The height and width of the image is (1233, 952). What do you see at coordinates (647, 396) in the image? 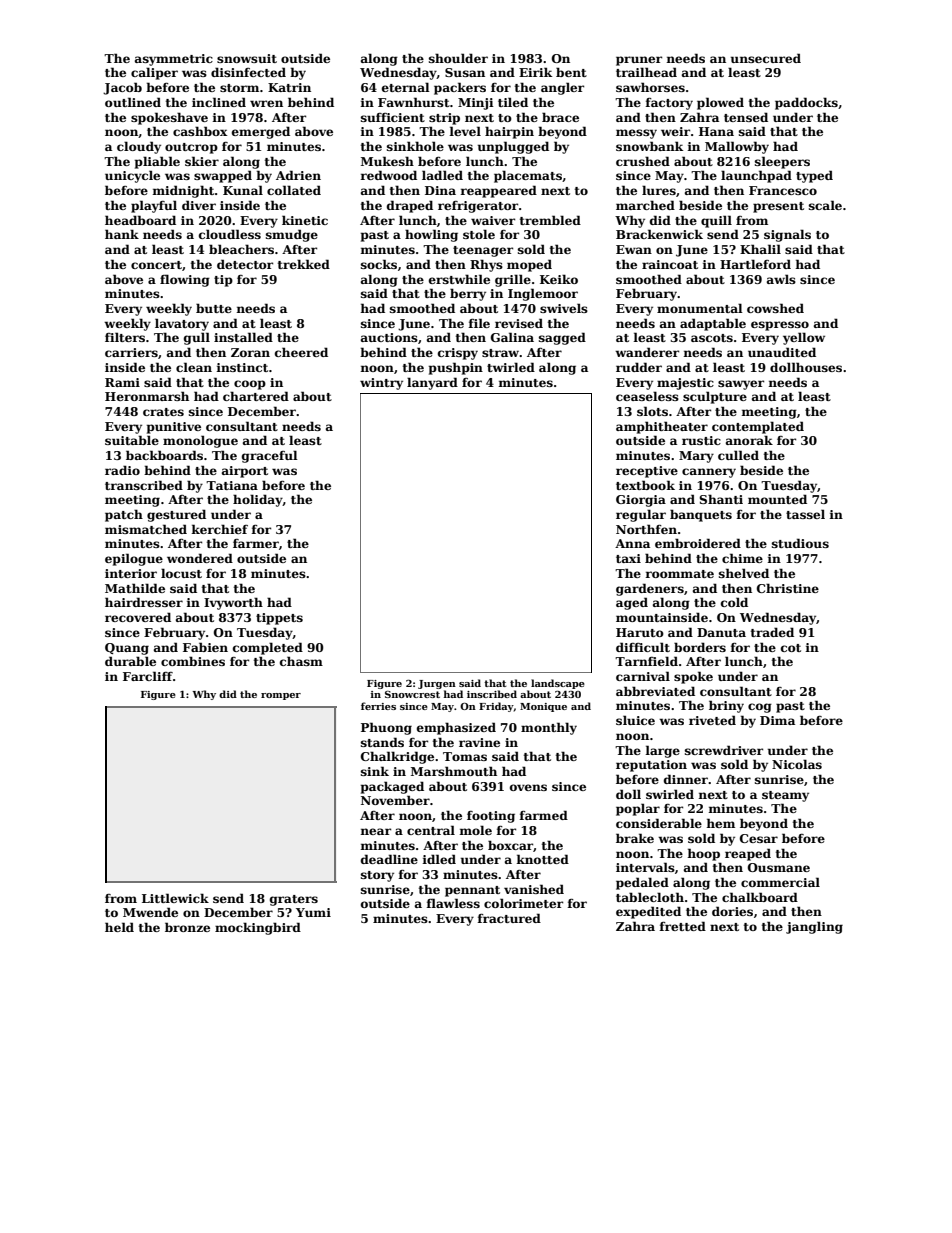
I see `ceaseless` at bounding box center [647, 396].
